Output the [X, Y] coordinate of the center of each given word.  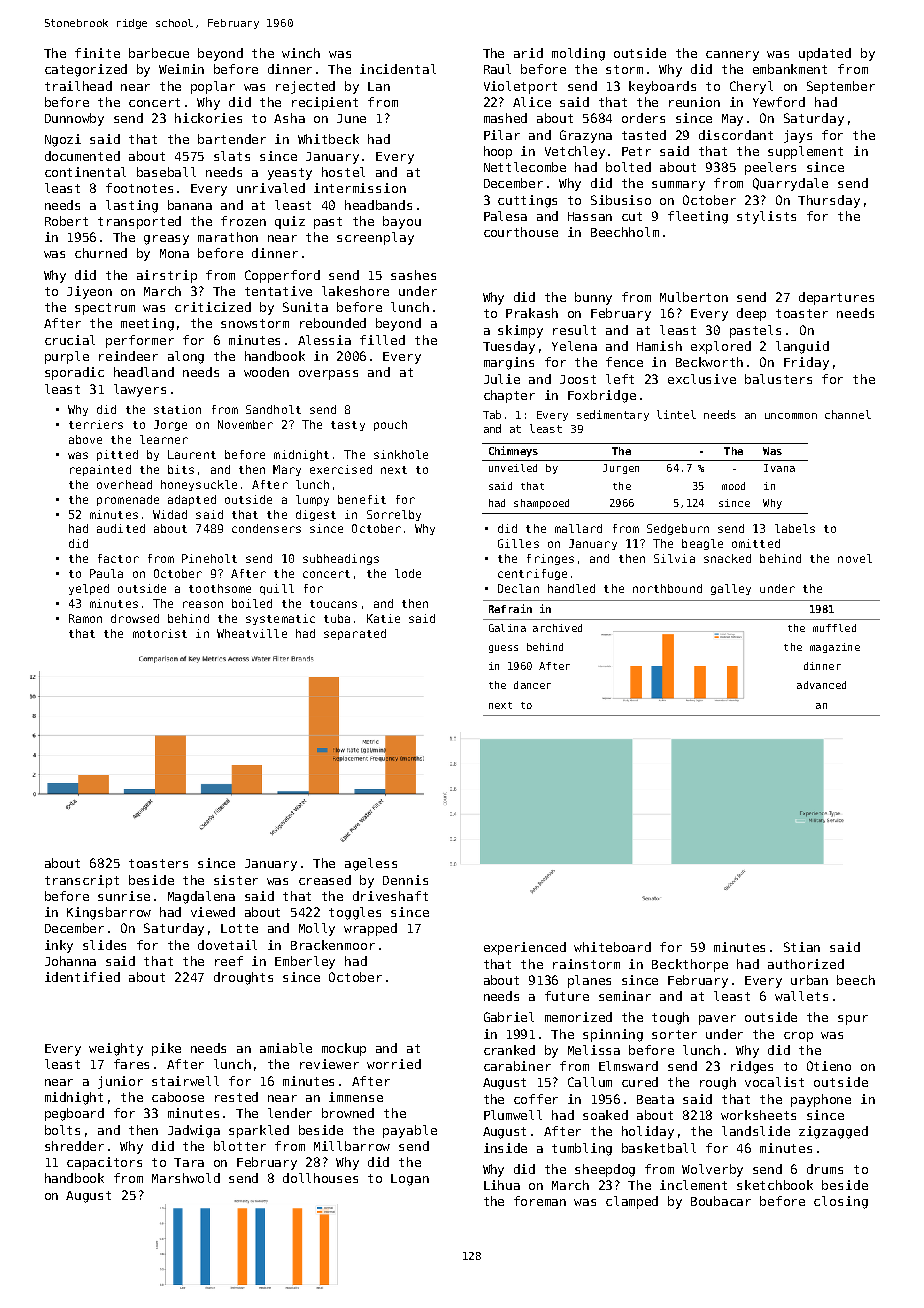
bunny [593, 298]
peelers [770, 168]
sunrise [124, 896]
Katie [383, 618]
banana [190, 205]
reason [203, 604]
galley [731, 589]
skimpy [520, 331]
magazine [835, 648]
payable [410, 1131]
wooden [266, 372]
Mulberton [694, 297]
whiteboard [612, 947]
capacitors [104, 1163]
